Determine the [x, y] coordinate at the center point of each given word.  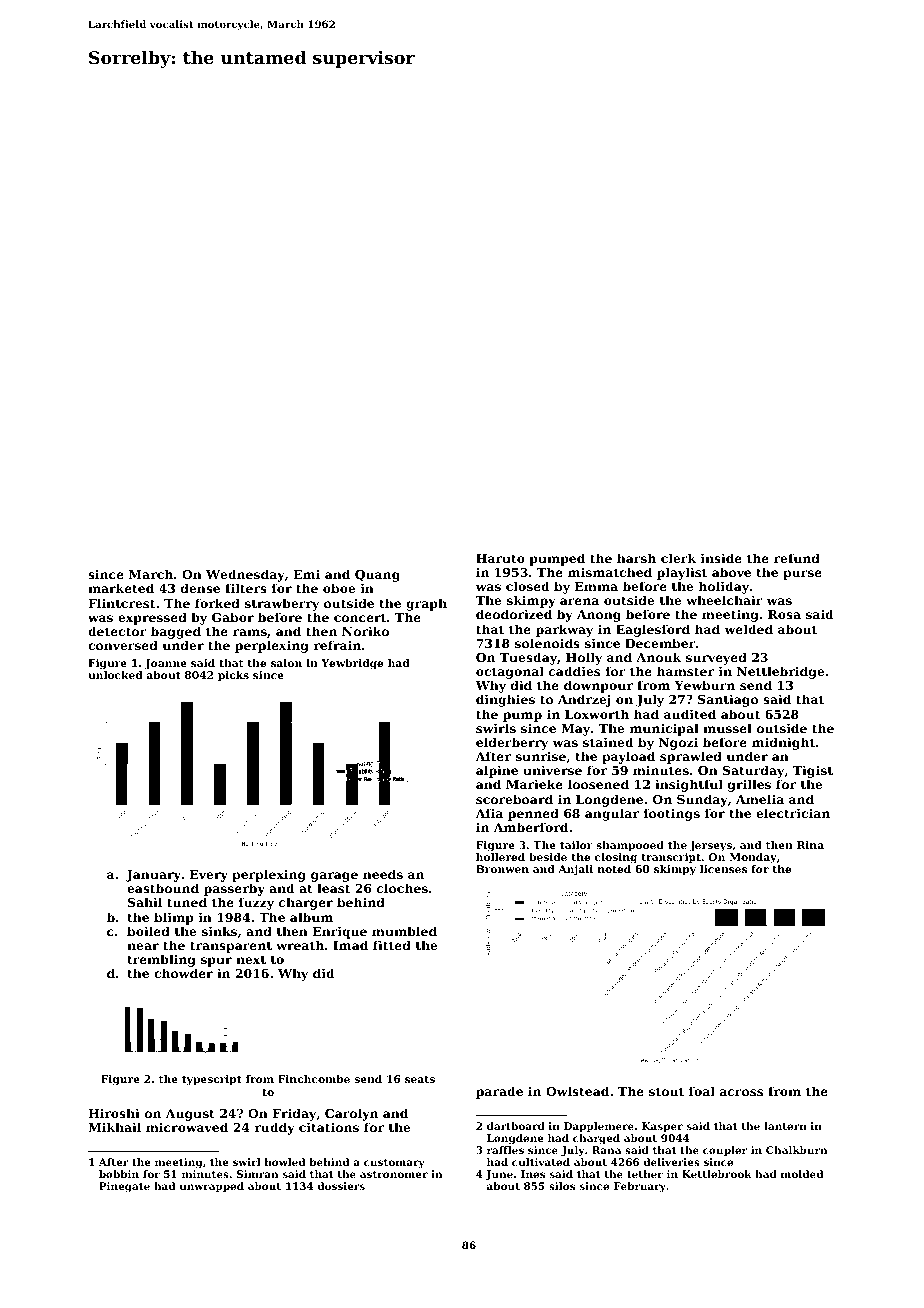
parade [499, 1092]
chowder [183, 973]
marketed [121, 588]
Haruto [500, 558]
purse [802, 575]
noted [614, 869]
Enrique [340, 932]
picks [233, 676]
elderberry [512, 743]
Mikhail [114, 1127]
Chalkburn [796, 1150]
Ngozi [678, 743]
